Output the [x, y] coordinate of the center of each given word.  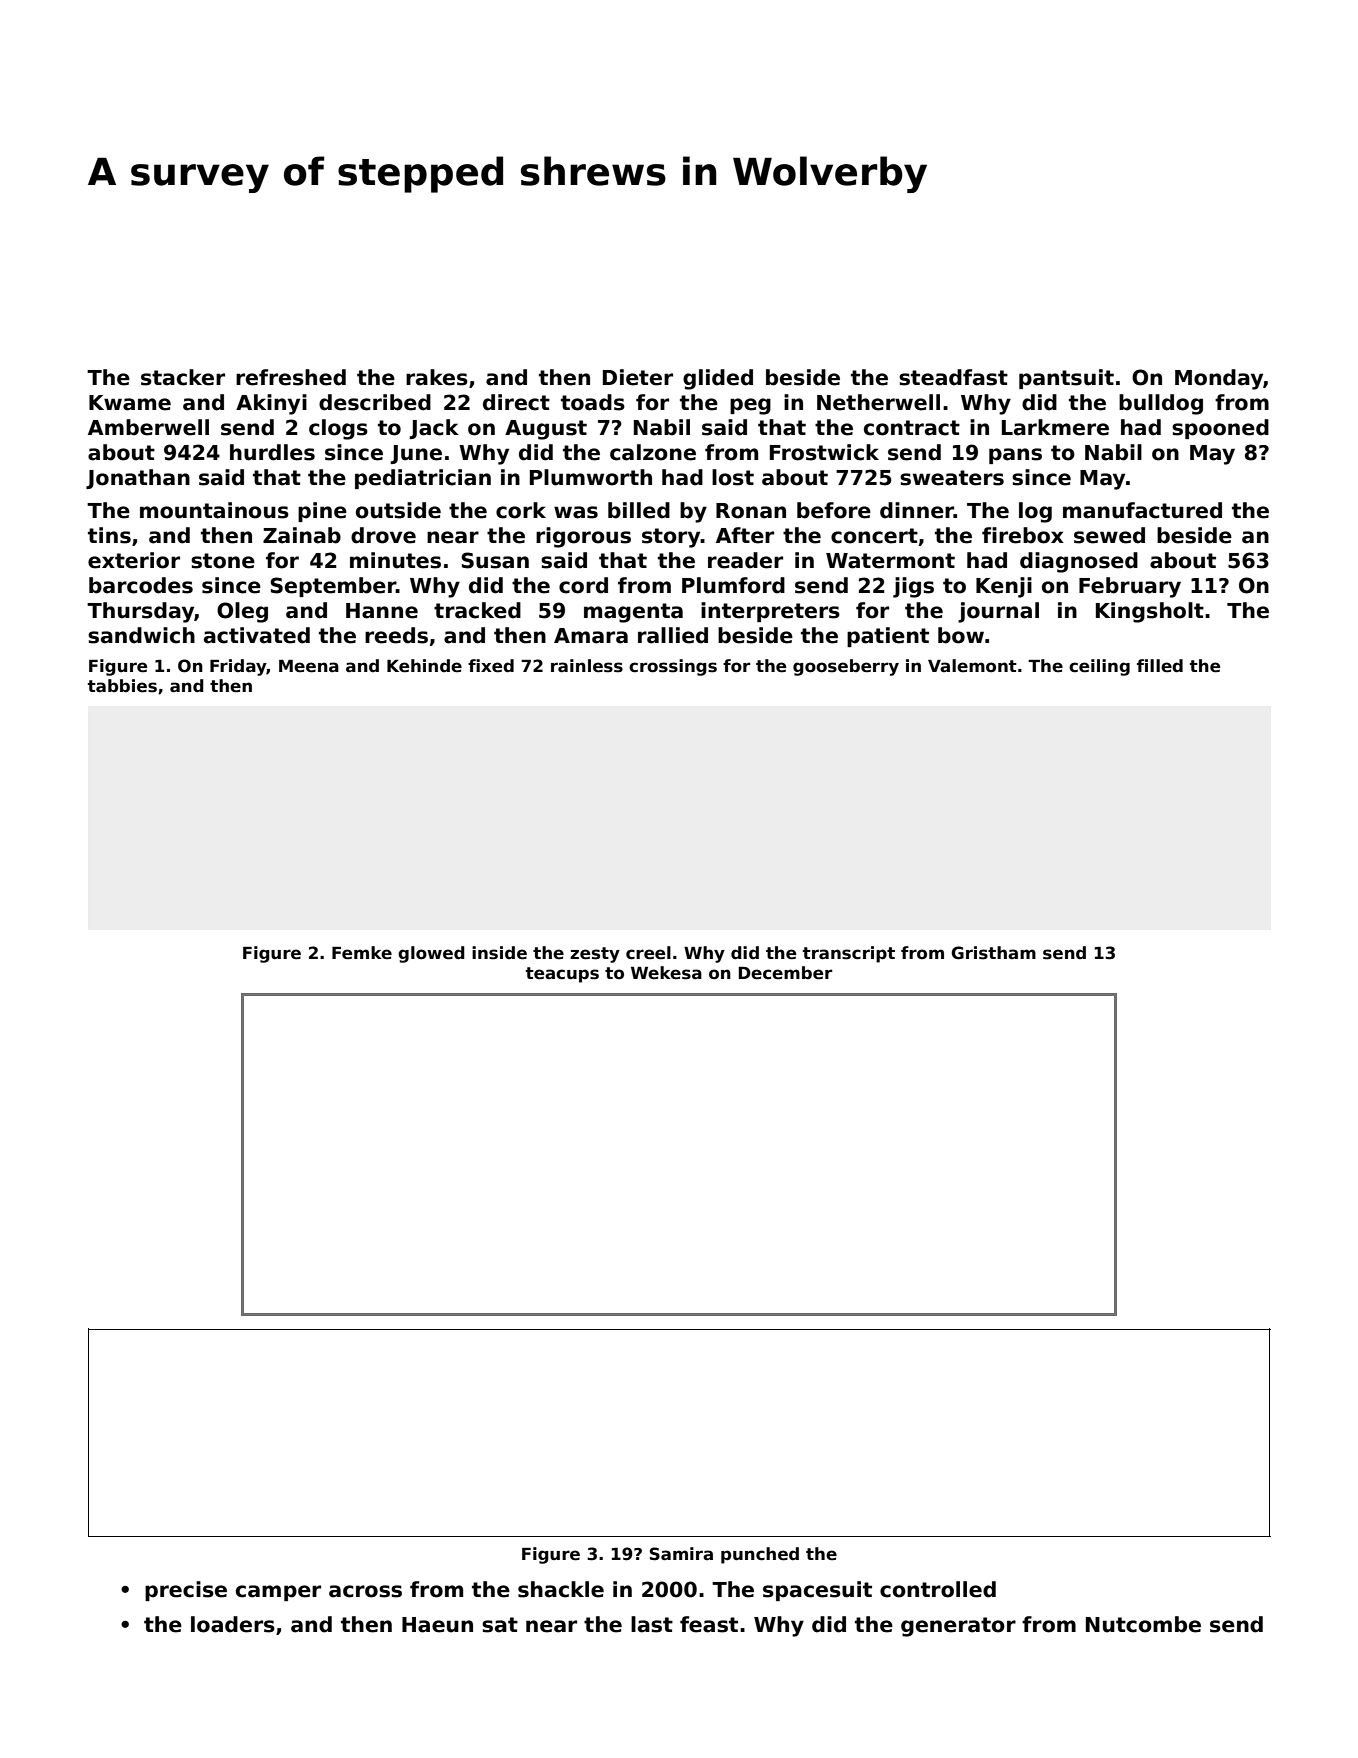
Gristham [993, 953]
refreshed [291, 377]
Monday [1219, 379]
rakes [437, 377]
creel [648, 953]
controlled [938, 1589]
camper [278, 1593]
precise [186, 1591]
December [785, 973]
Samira [681, 1554]
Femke [362, 953]
